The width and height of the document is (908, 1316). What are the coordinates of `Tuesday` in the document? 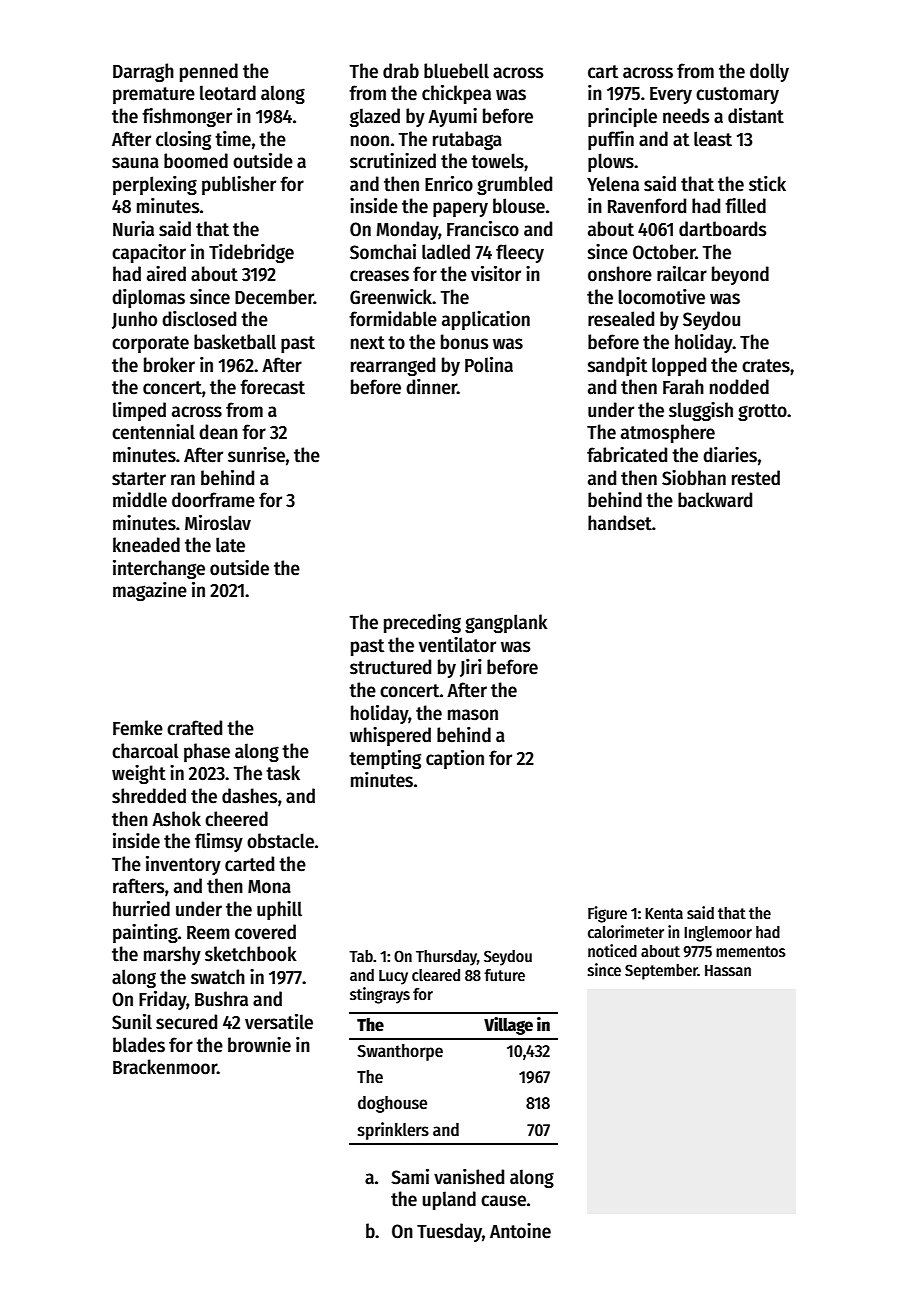 It's located at (449, 1232).
